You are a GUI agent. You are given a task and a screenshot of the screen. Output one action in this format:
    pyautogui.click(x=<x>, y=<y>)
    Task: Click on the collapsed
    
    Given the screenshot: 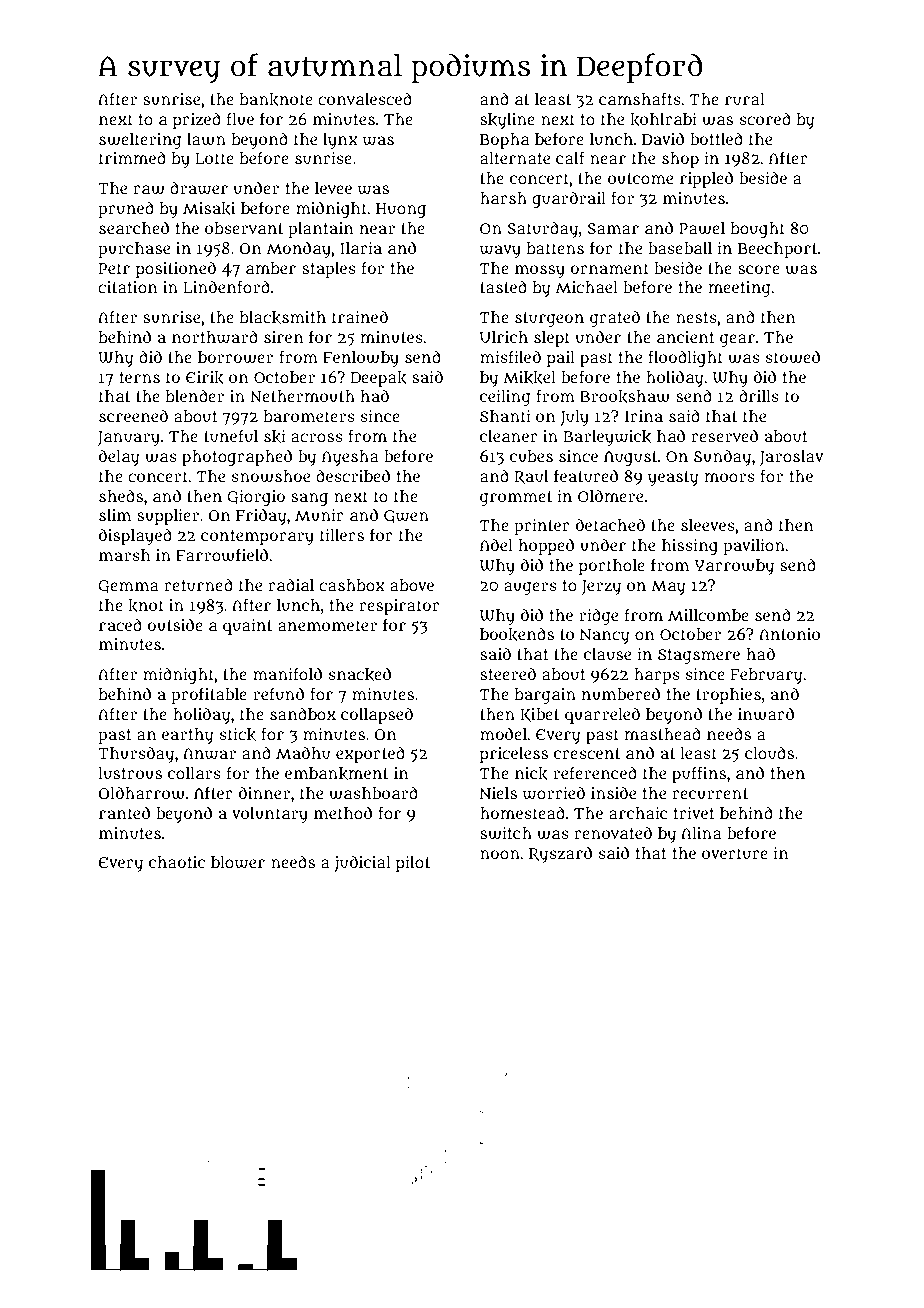 What is the action you would take?
    pyautogui.click(x=377, y=715)
